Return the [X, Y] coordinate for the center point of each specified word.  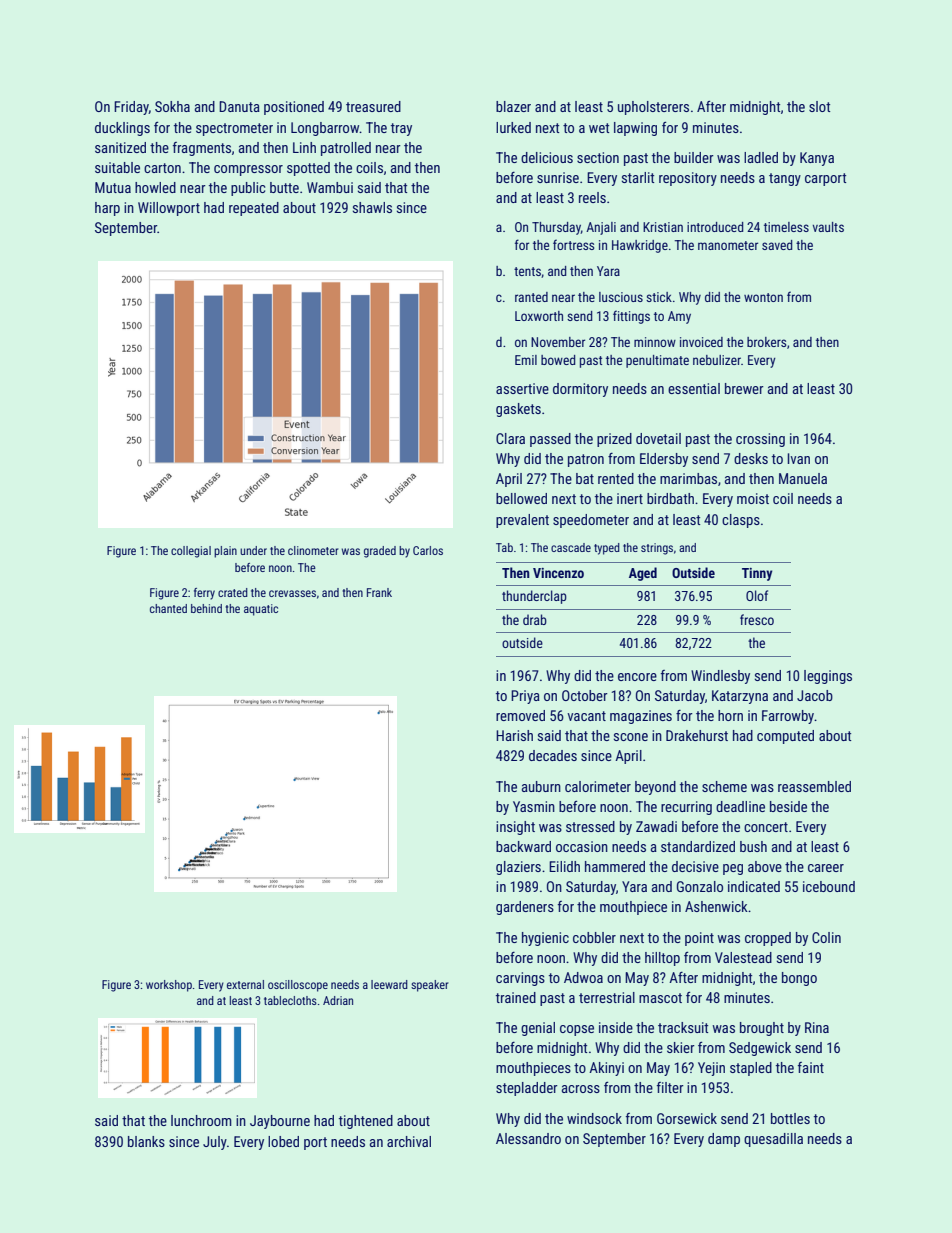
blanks [146, 1141]
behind [206, 608]
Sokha [172, 106]
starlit [638, 177]
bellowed [521, 498]
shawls [372, 207]
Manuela [803, 478]
